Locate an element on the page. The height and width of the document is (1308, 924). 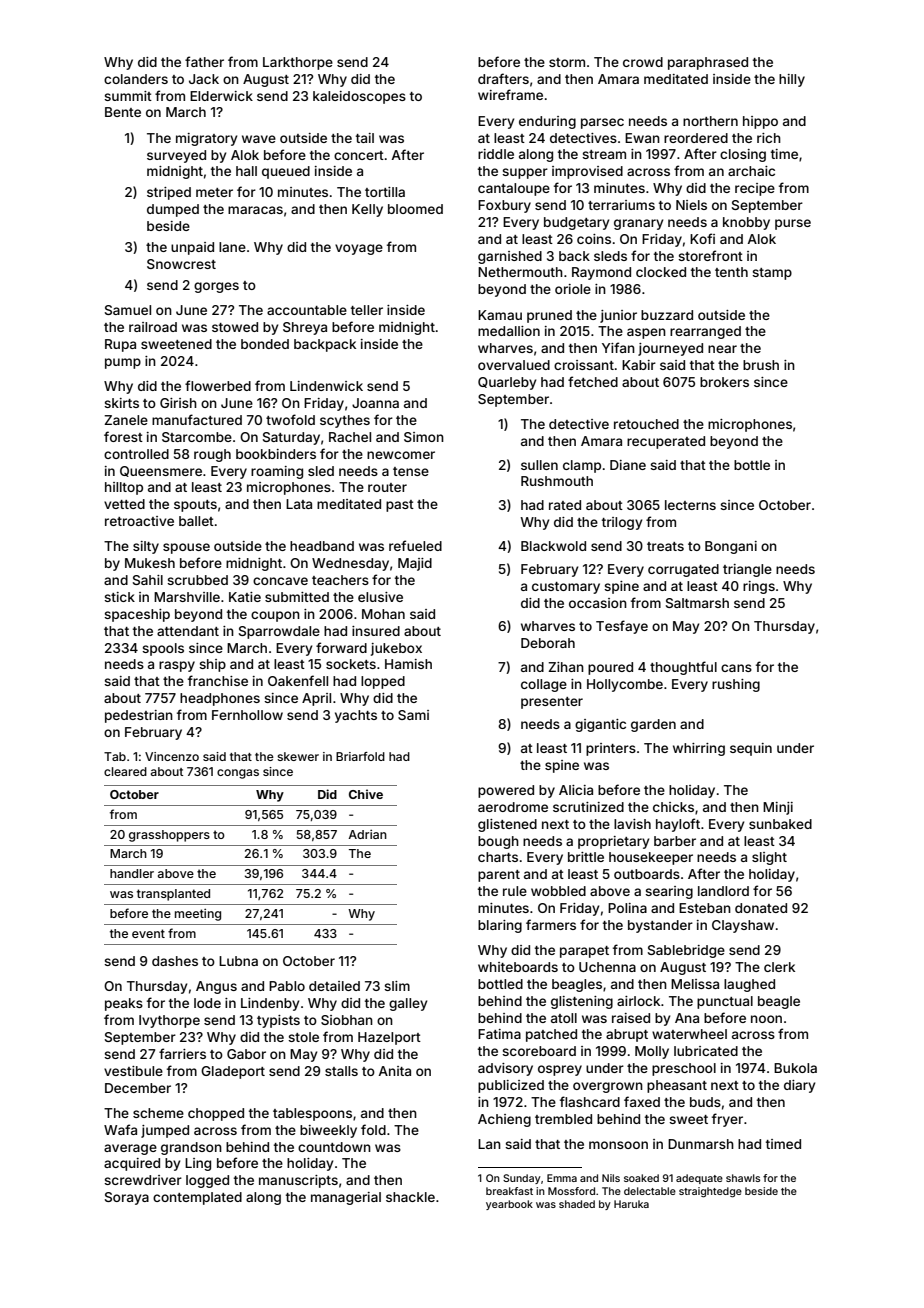
handler is located at coordinates (132, 873).
